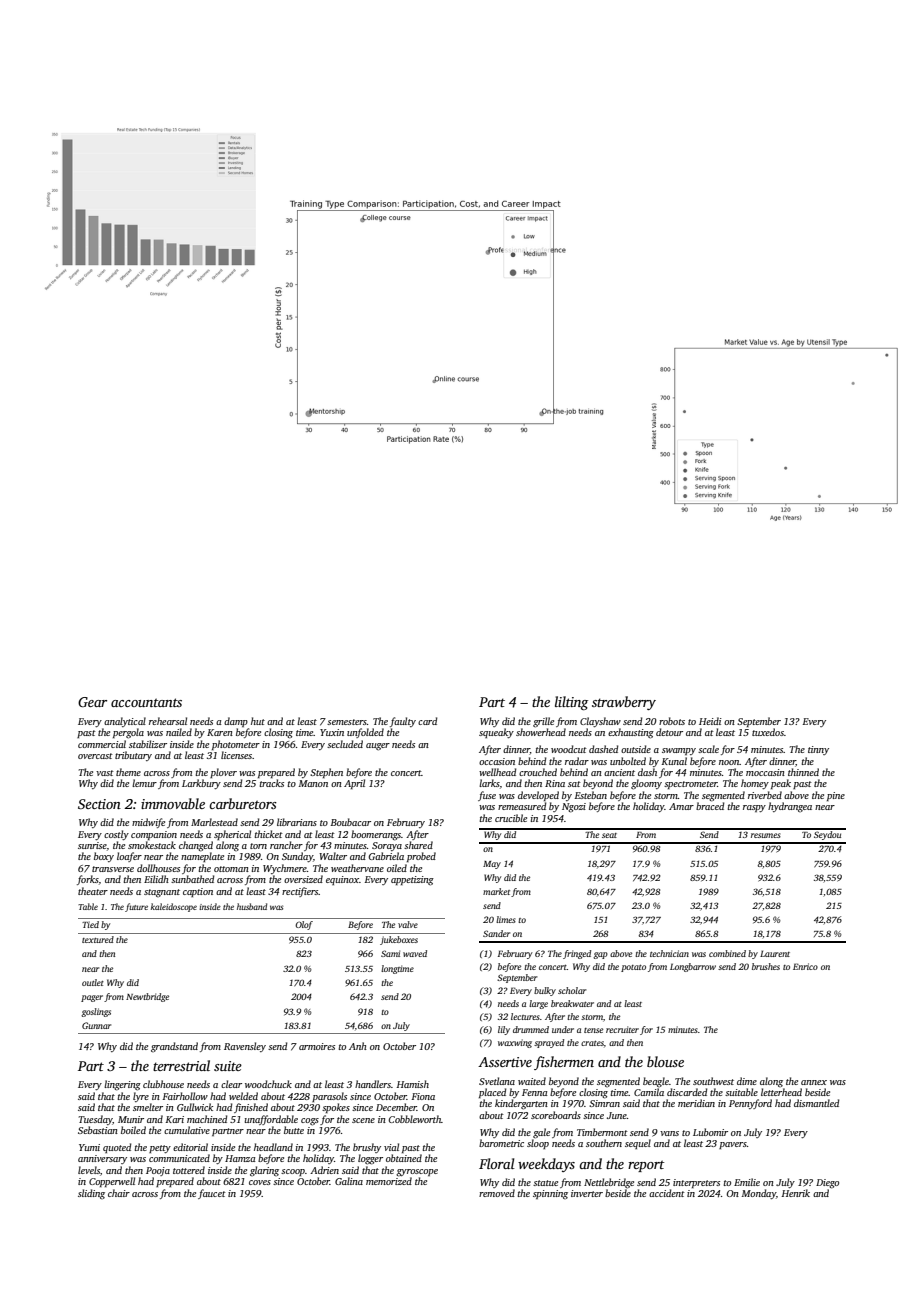  Describe the element at coordinates (415, 953) in the page. I see `waved` at that location.
